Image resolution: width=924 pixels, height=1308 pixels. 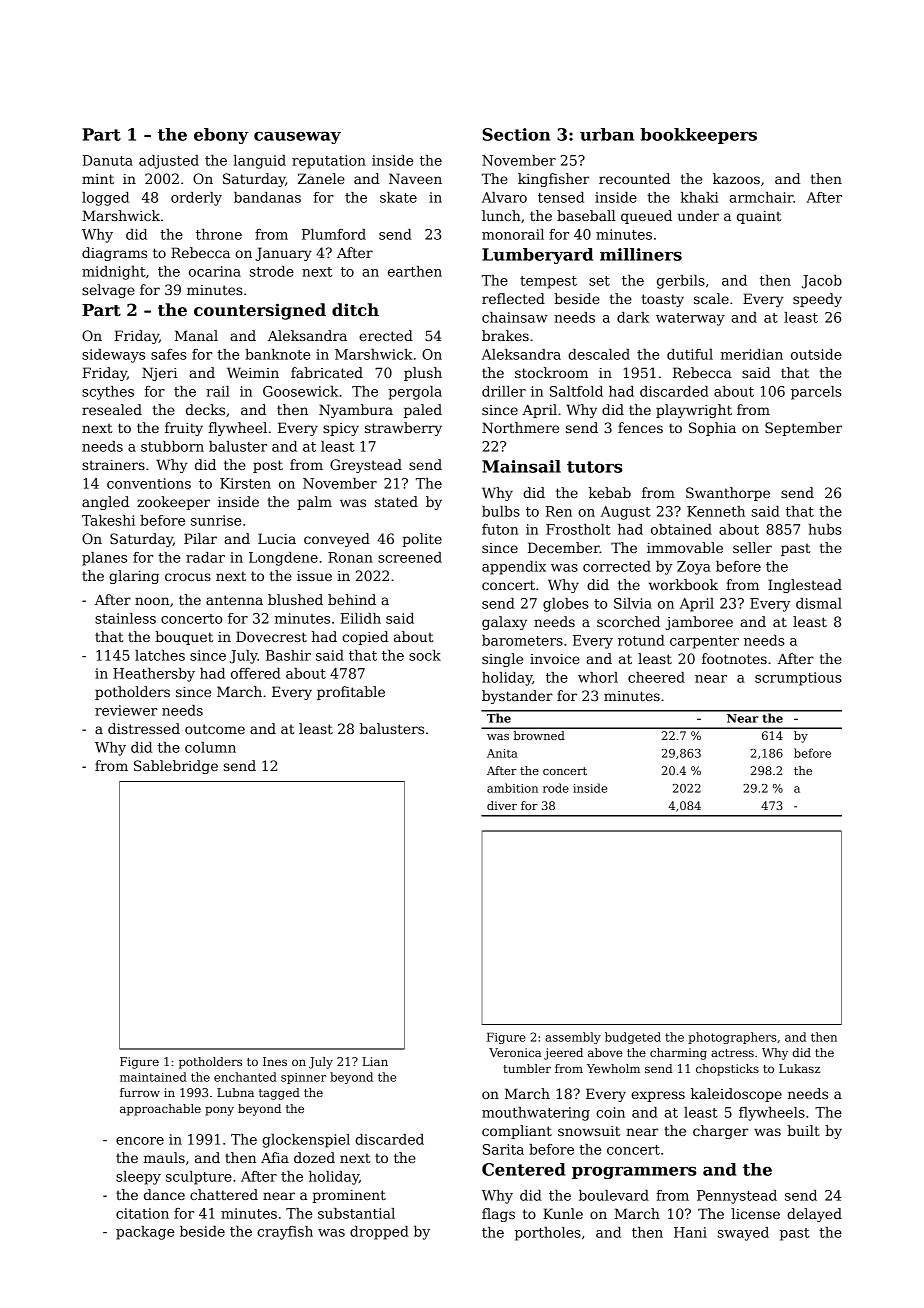 I want to click on Sablebridge, so click(x=176, y=767).
